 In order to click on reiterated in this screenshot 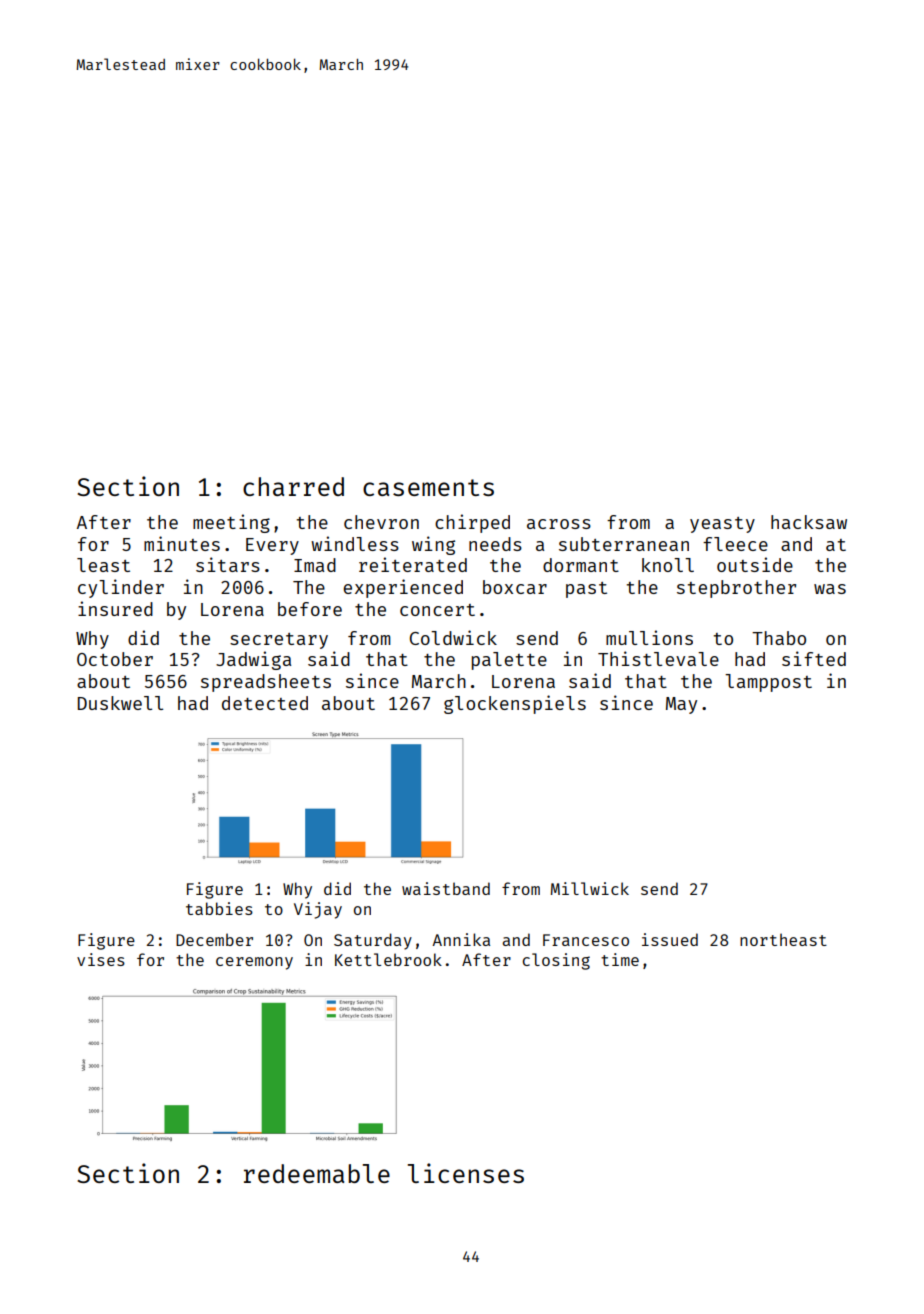, I will do `click(413, 564)`.
